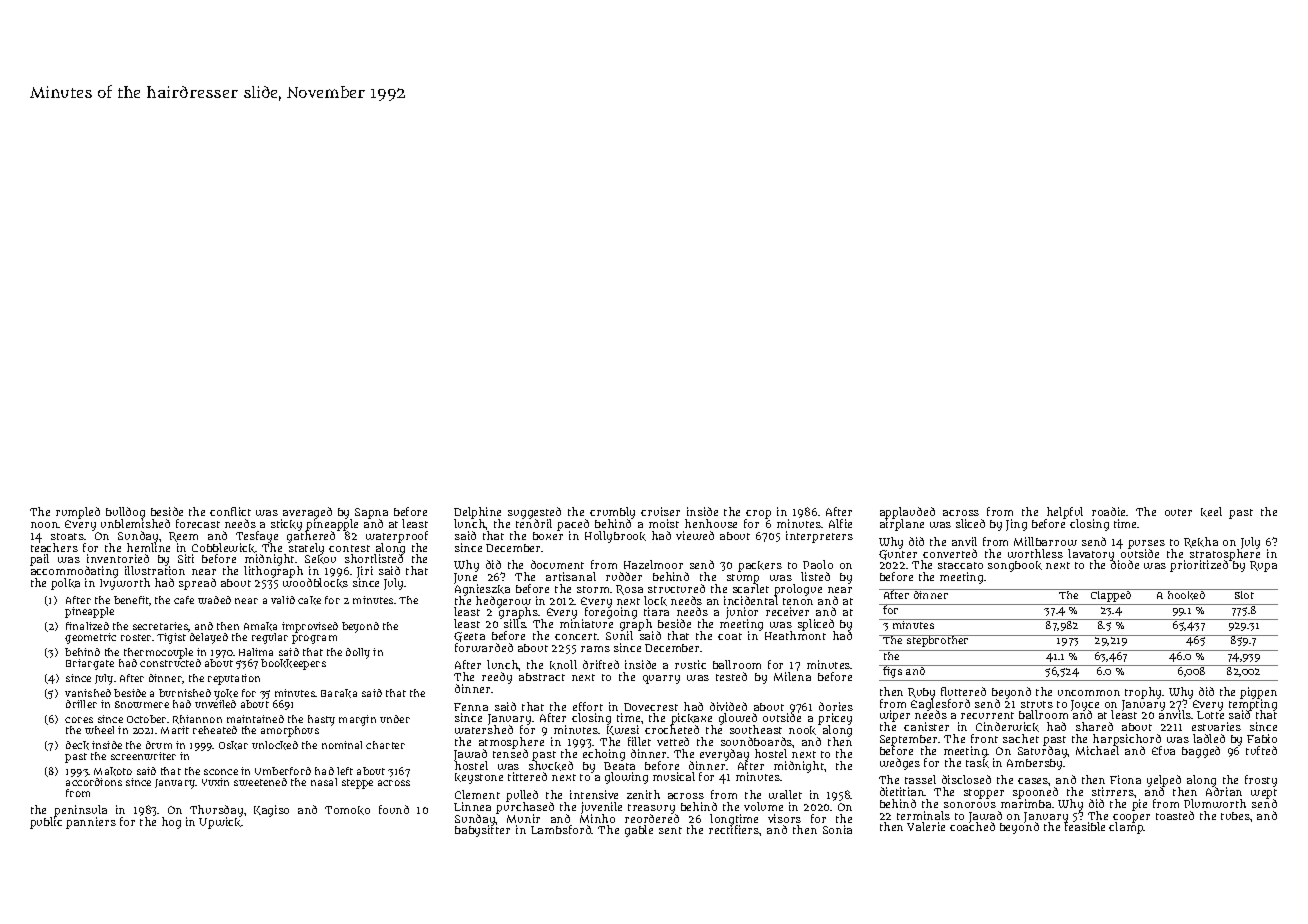 The image size is (1308, 924). Describe the element at coordinates (1021, 738) in the screenshot. I see `sachet` at that location.
